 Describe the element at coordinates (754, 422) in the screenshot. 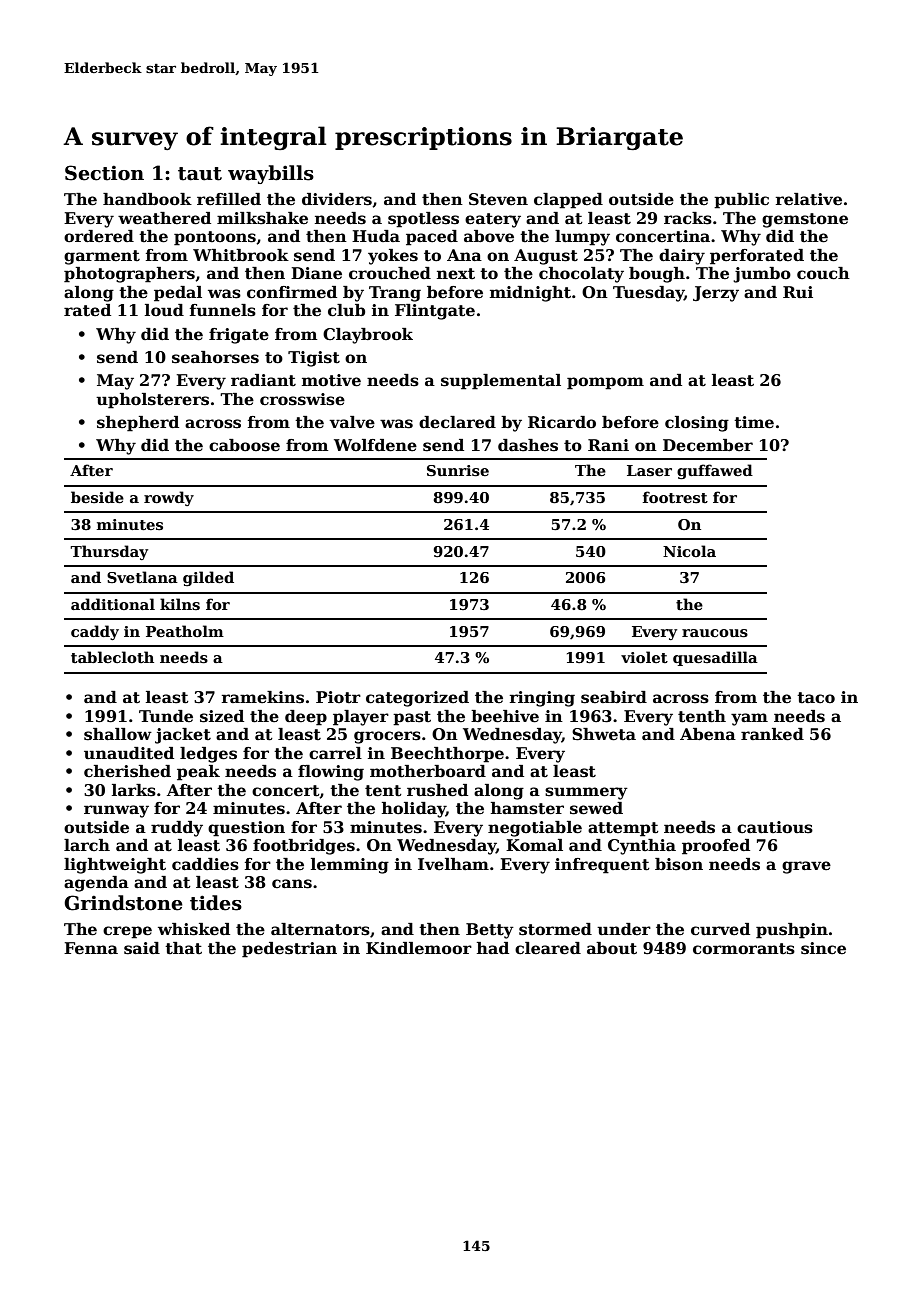

I see `time` at that location.
